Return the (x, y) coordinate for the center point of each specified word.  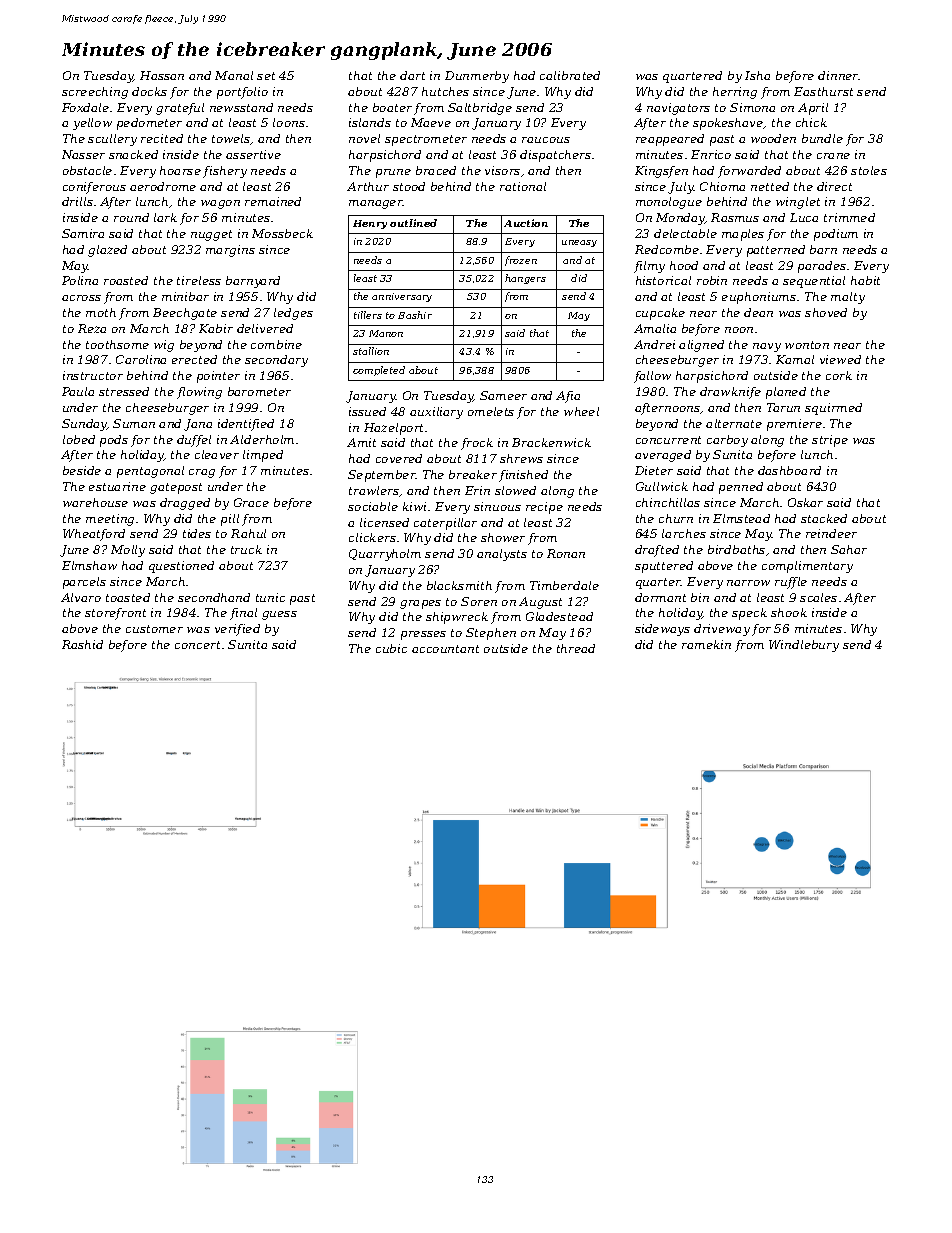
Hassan (162, 75)
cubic (391, 648)
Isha (757, 75)
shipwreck (457, 618)
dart (412, 75)
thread (576, 648)
